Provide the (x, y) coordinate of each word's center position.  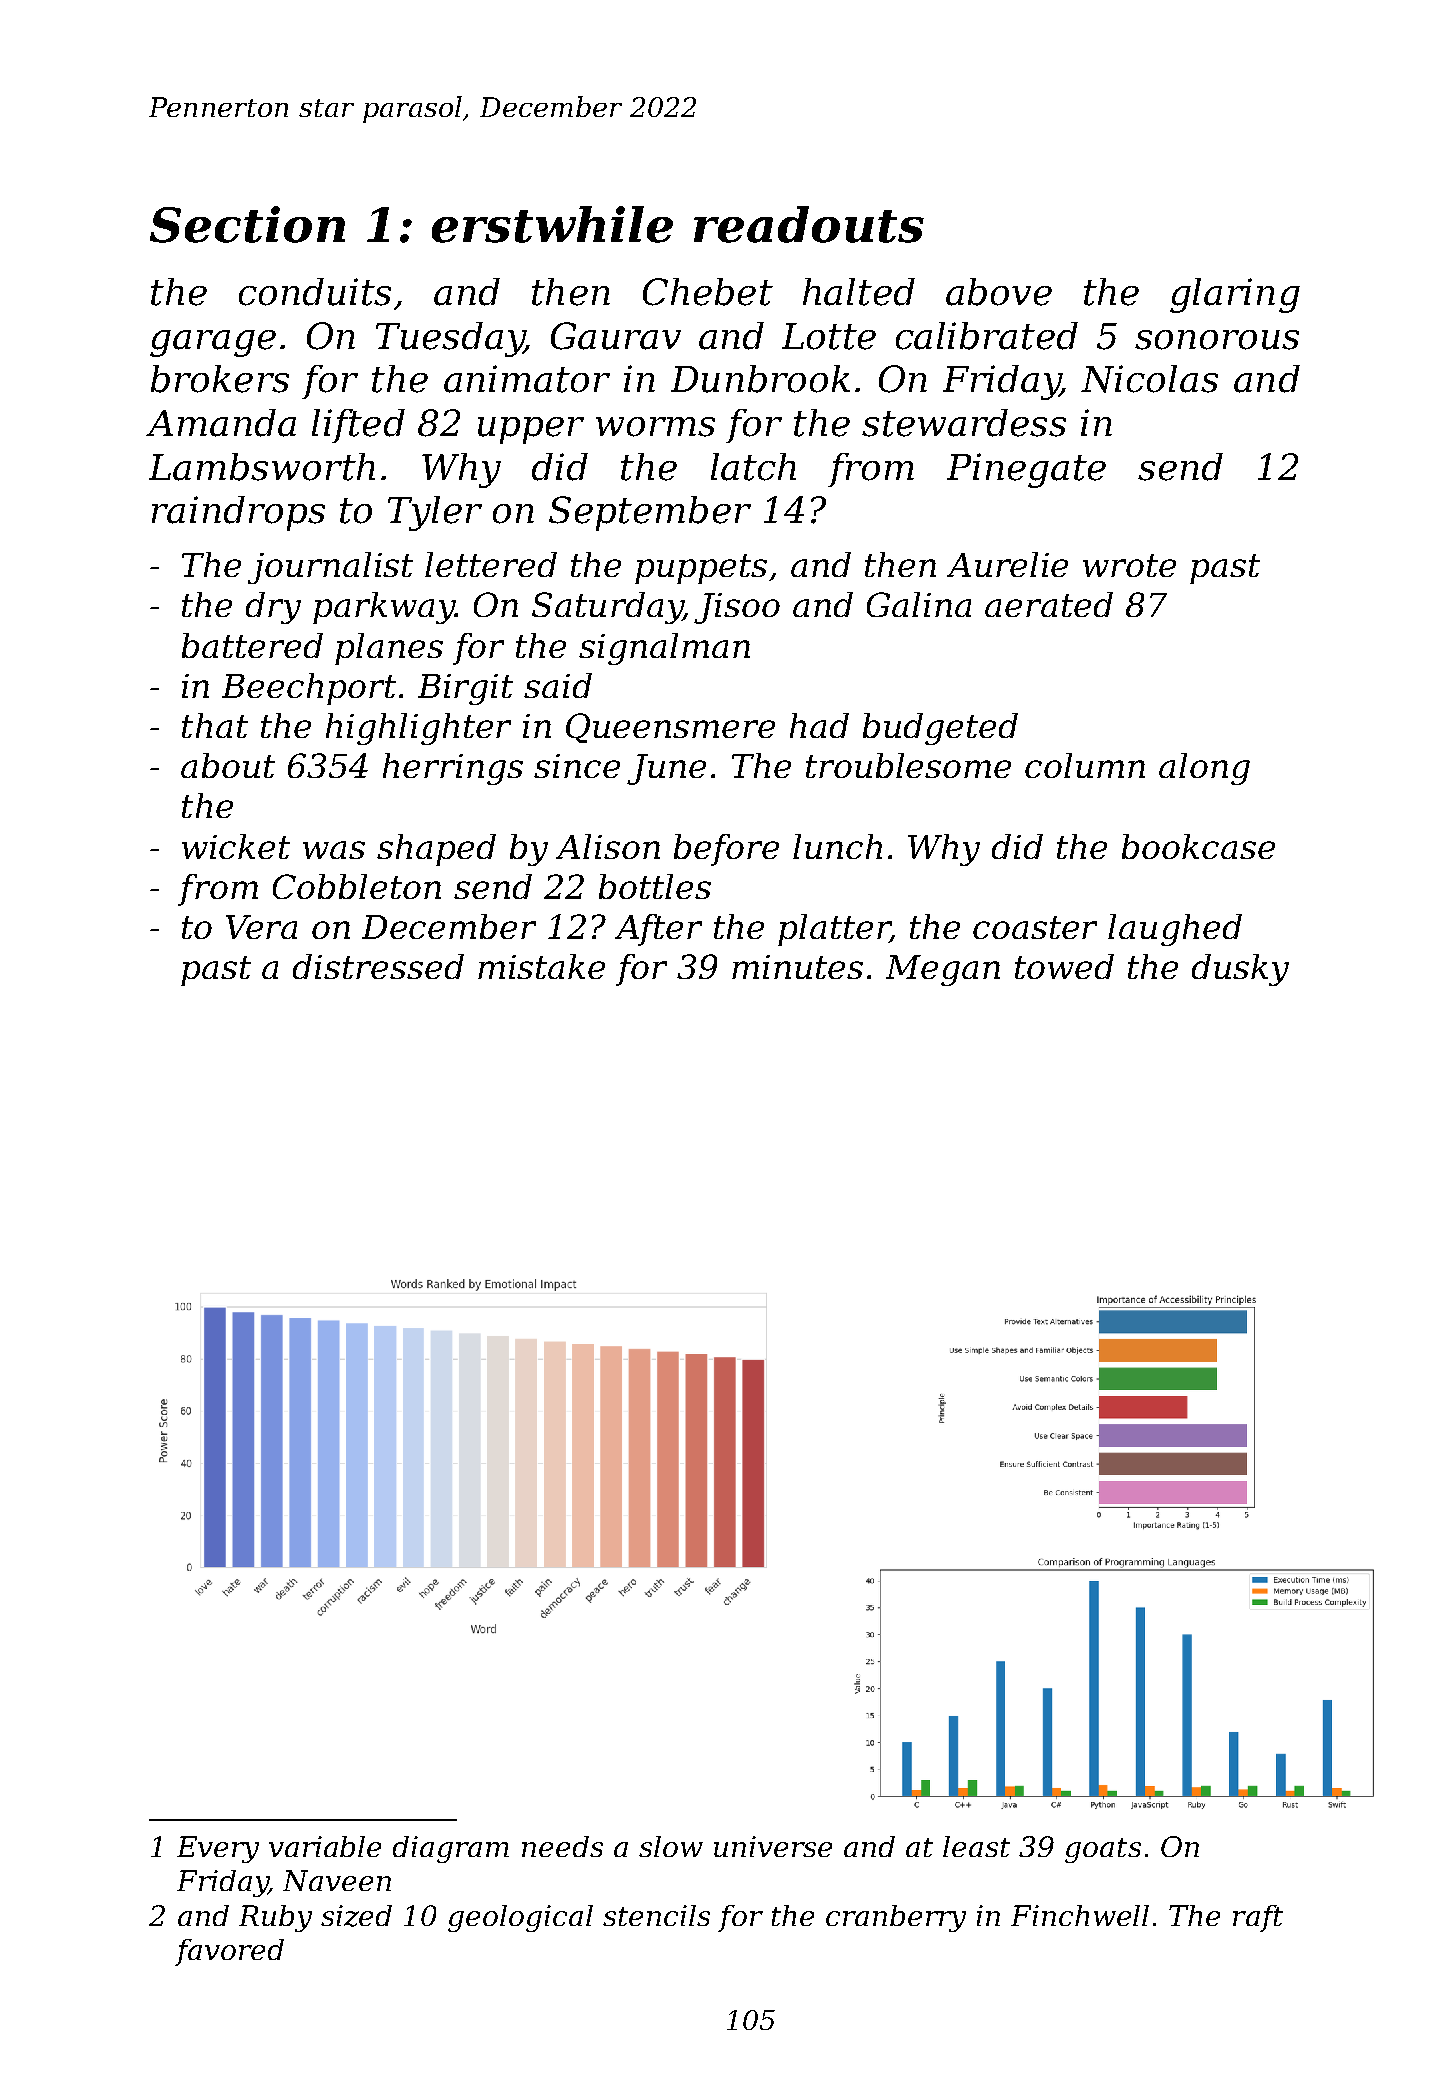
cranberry (896, 1918)
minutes (797, 967)
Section (247, 224)
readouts (809, 224)
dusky (1240, 970)
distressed (378, 966)
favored (229, 1952)
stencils (656, 1915)
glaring (1235, 295)
